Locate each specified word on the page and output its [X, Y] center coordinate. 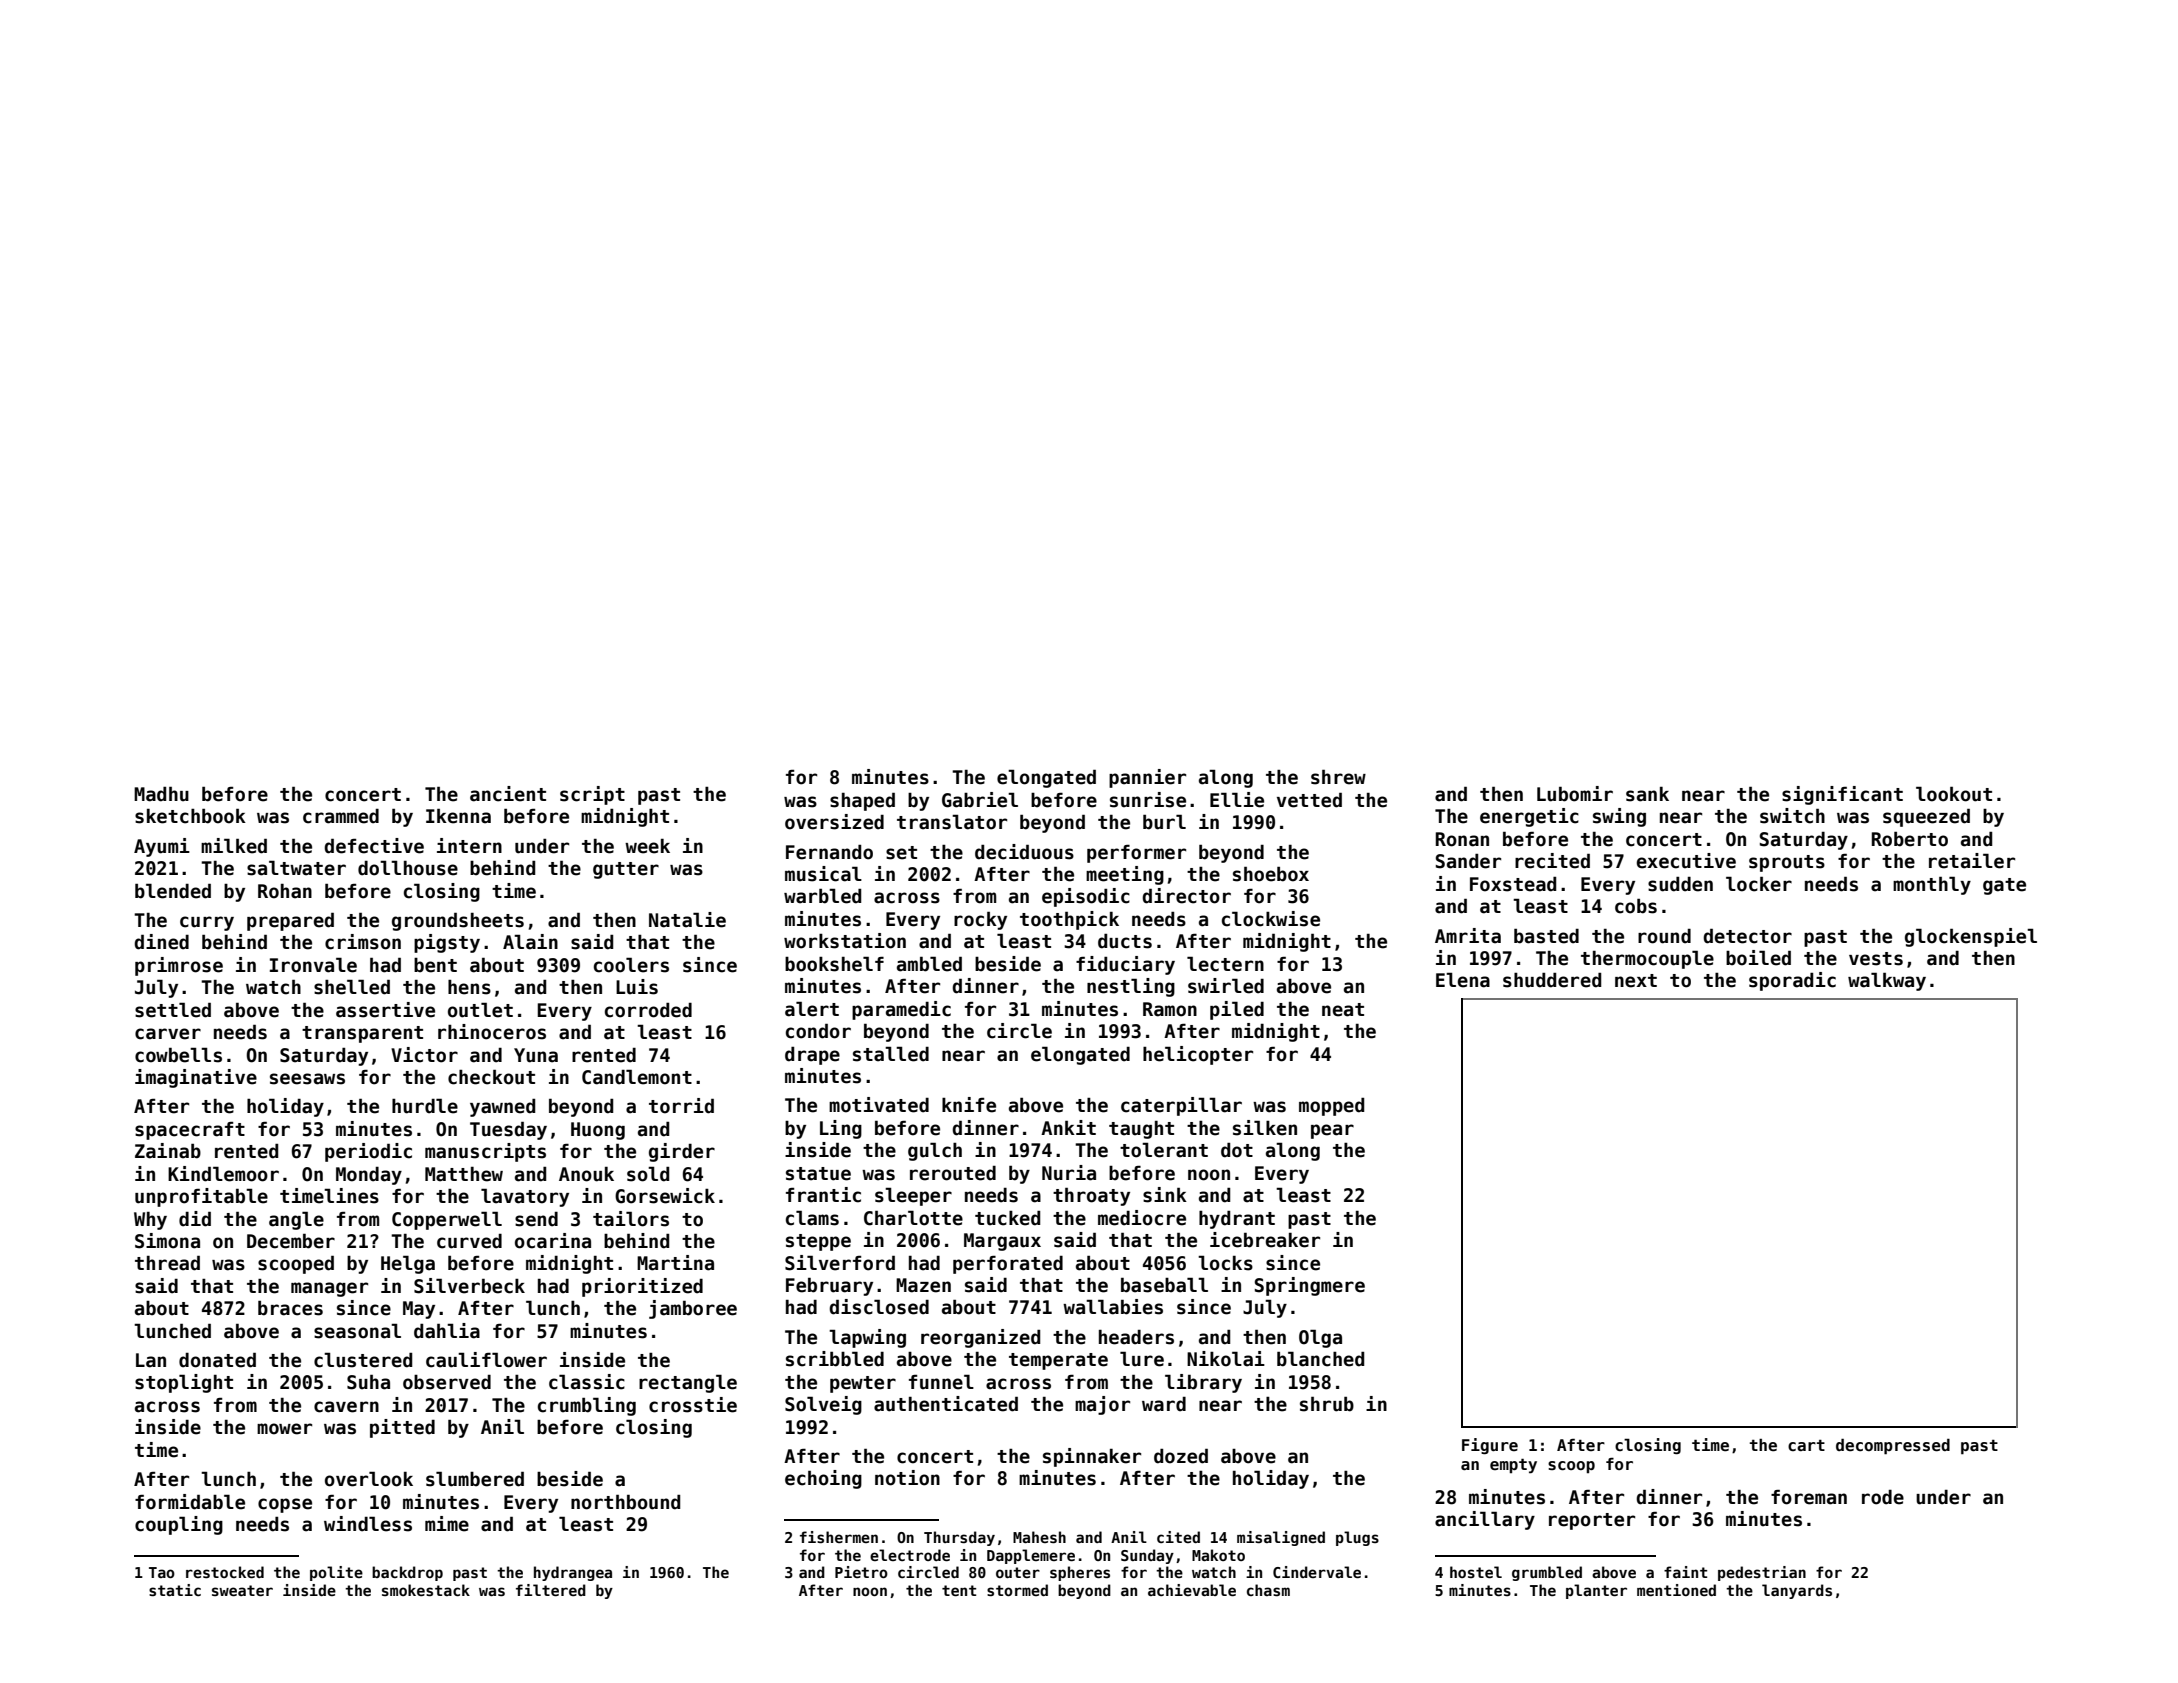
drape [812, 1056]
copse [285, 1505]
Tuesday [508, 1130]
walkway [1887, 981]
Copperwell [447, 1220]
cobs [1636, 906]
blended [173, 891]
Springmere [1310, 1286]
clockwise [1271, 919]
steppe [818, 1242]
